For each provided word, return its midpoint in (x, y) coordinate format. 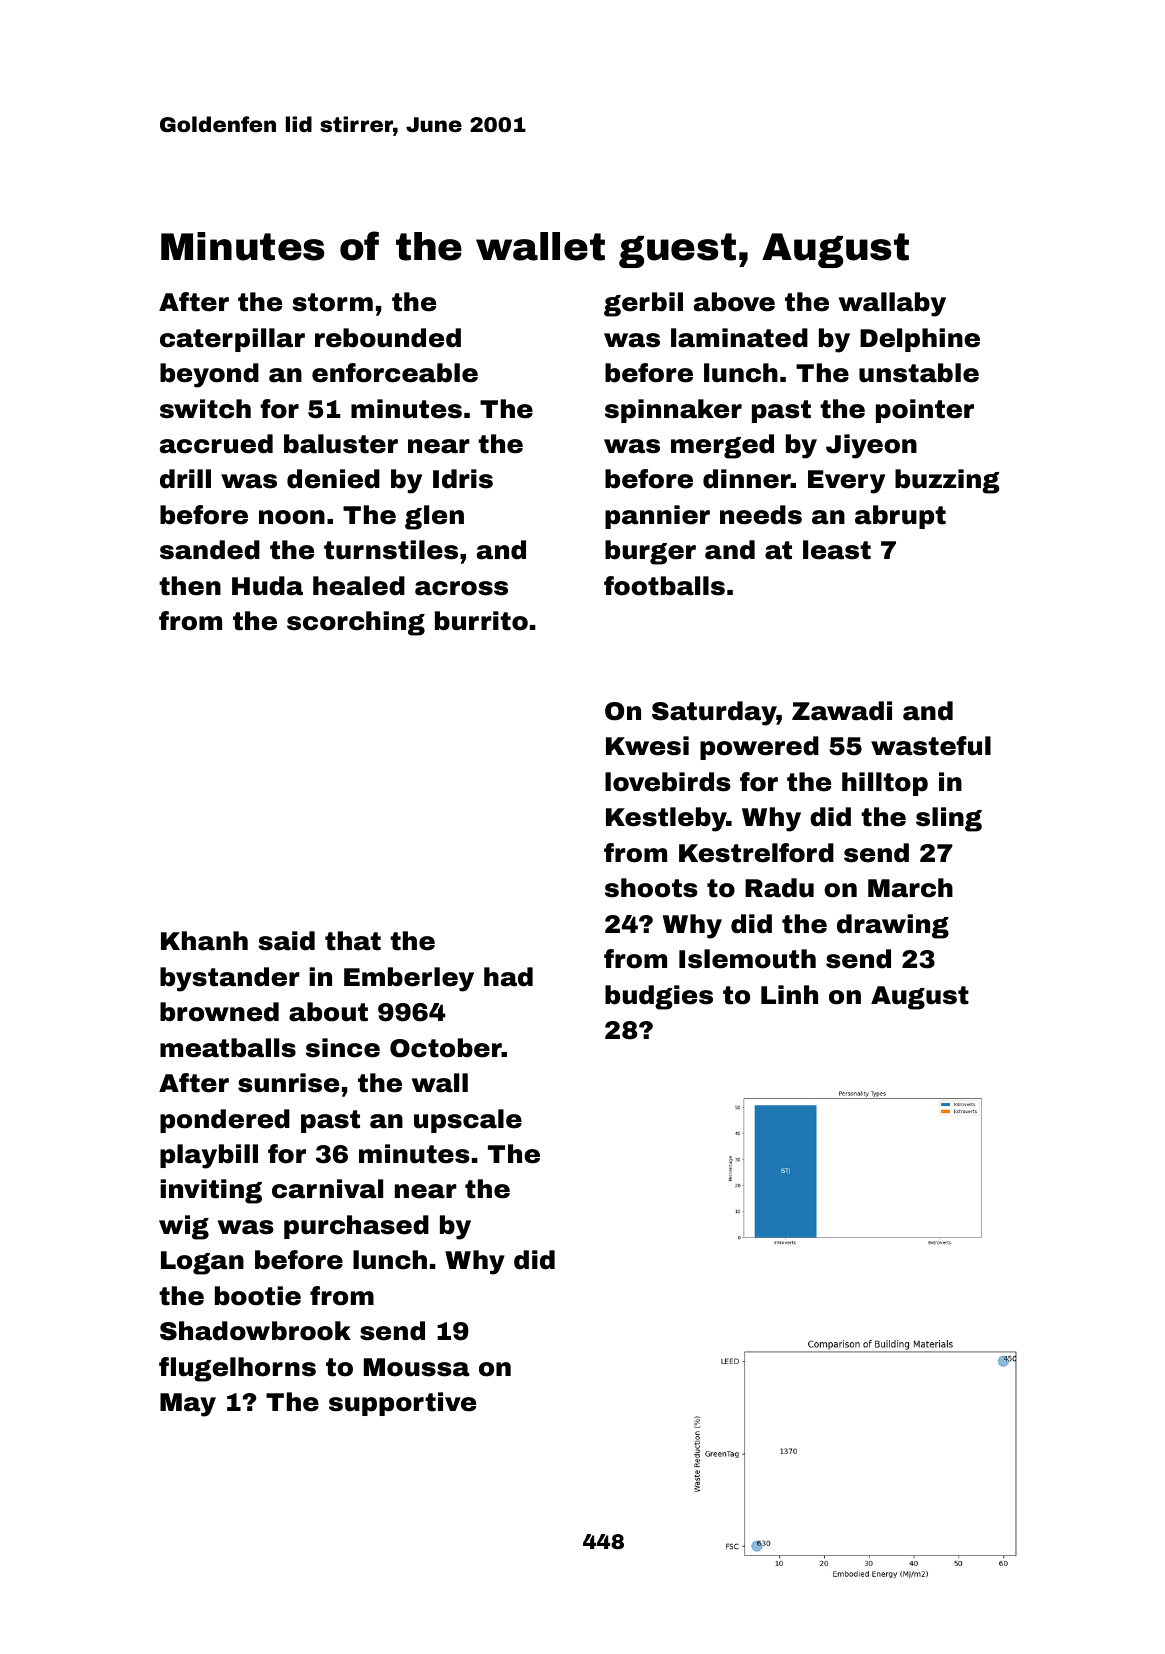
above (734, 302)
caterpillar (232, 340)
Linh (789, 994)
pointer (925, 411)
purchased (356, 1227)
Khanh (204, 941)
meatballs (228, 1048)
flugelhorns (237, 1369)
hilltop (885, 784)
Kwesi (647, 746)
